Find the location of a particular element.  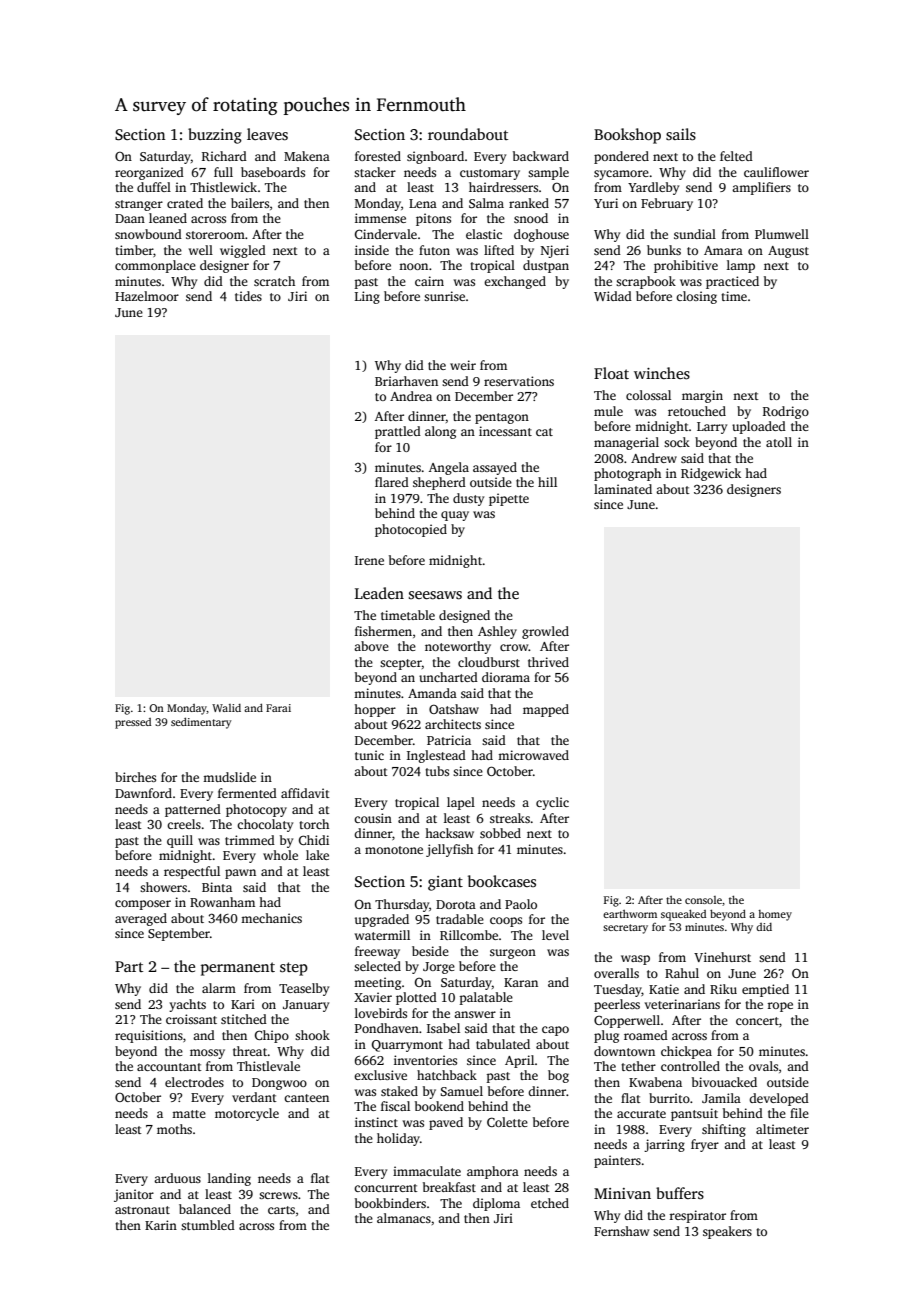

Dongwoo is located at coordinates (279, 1084).
